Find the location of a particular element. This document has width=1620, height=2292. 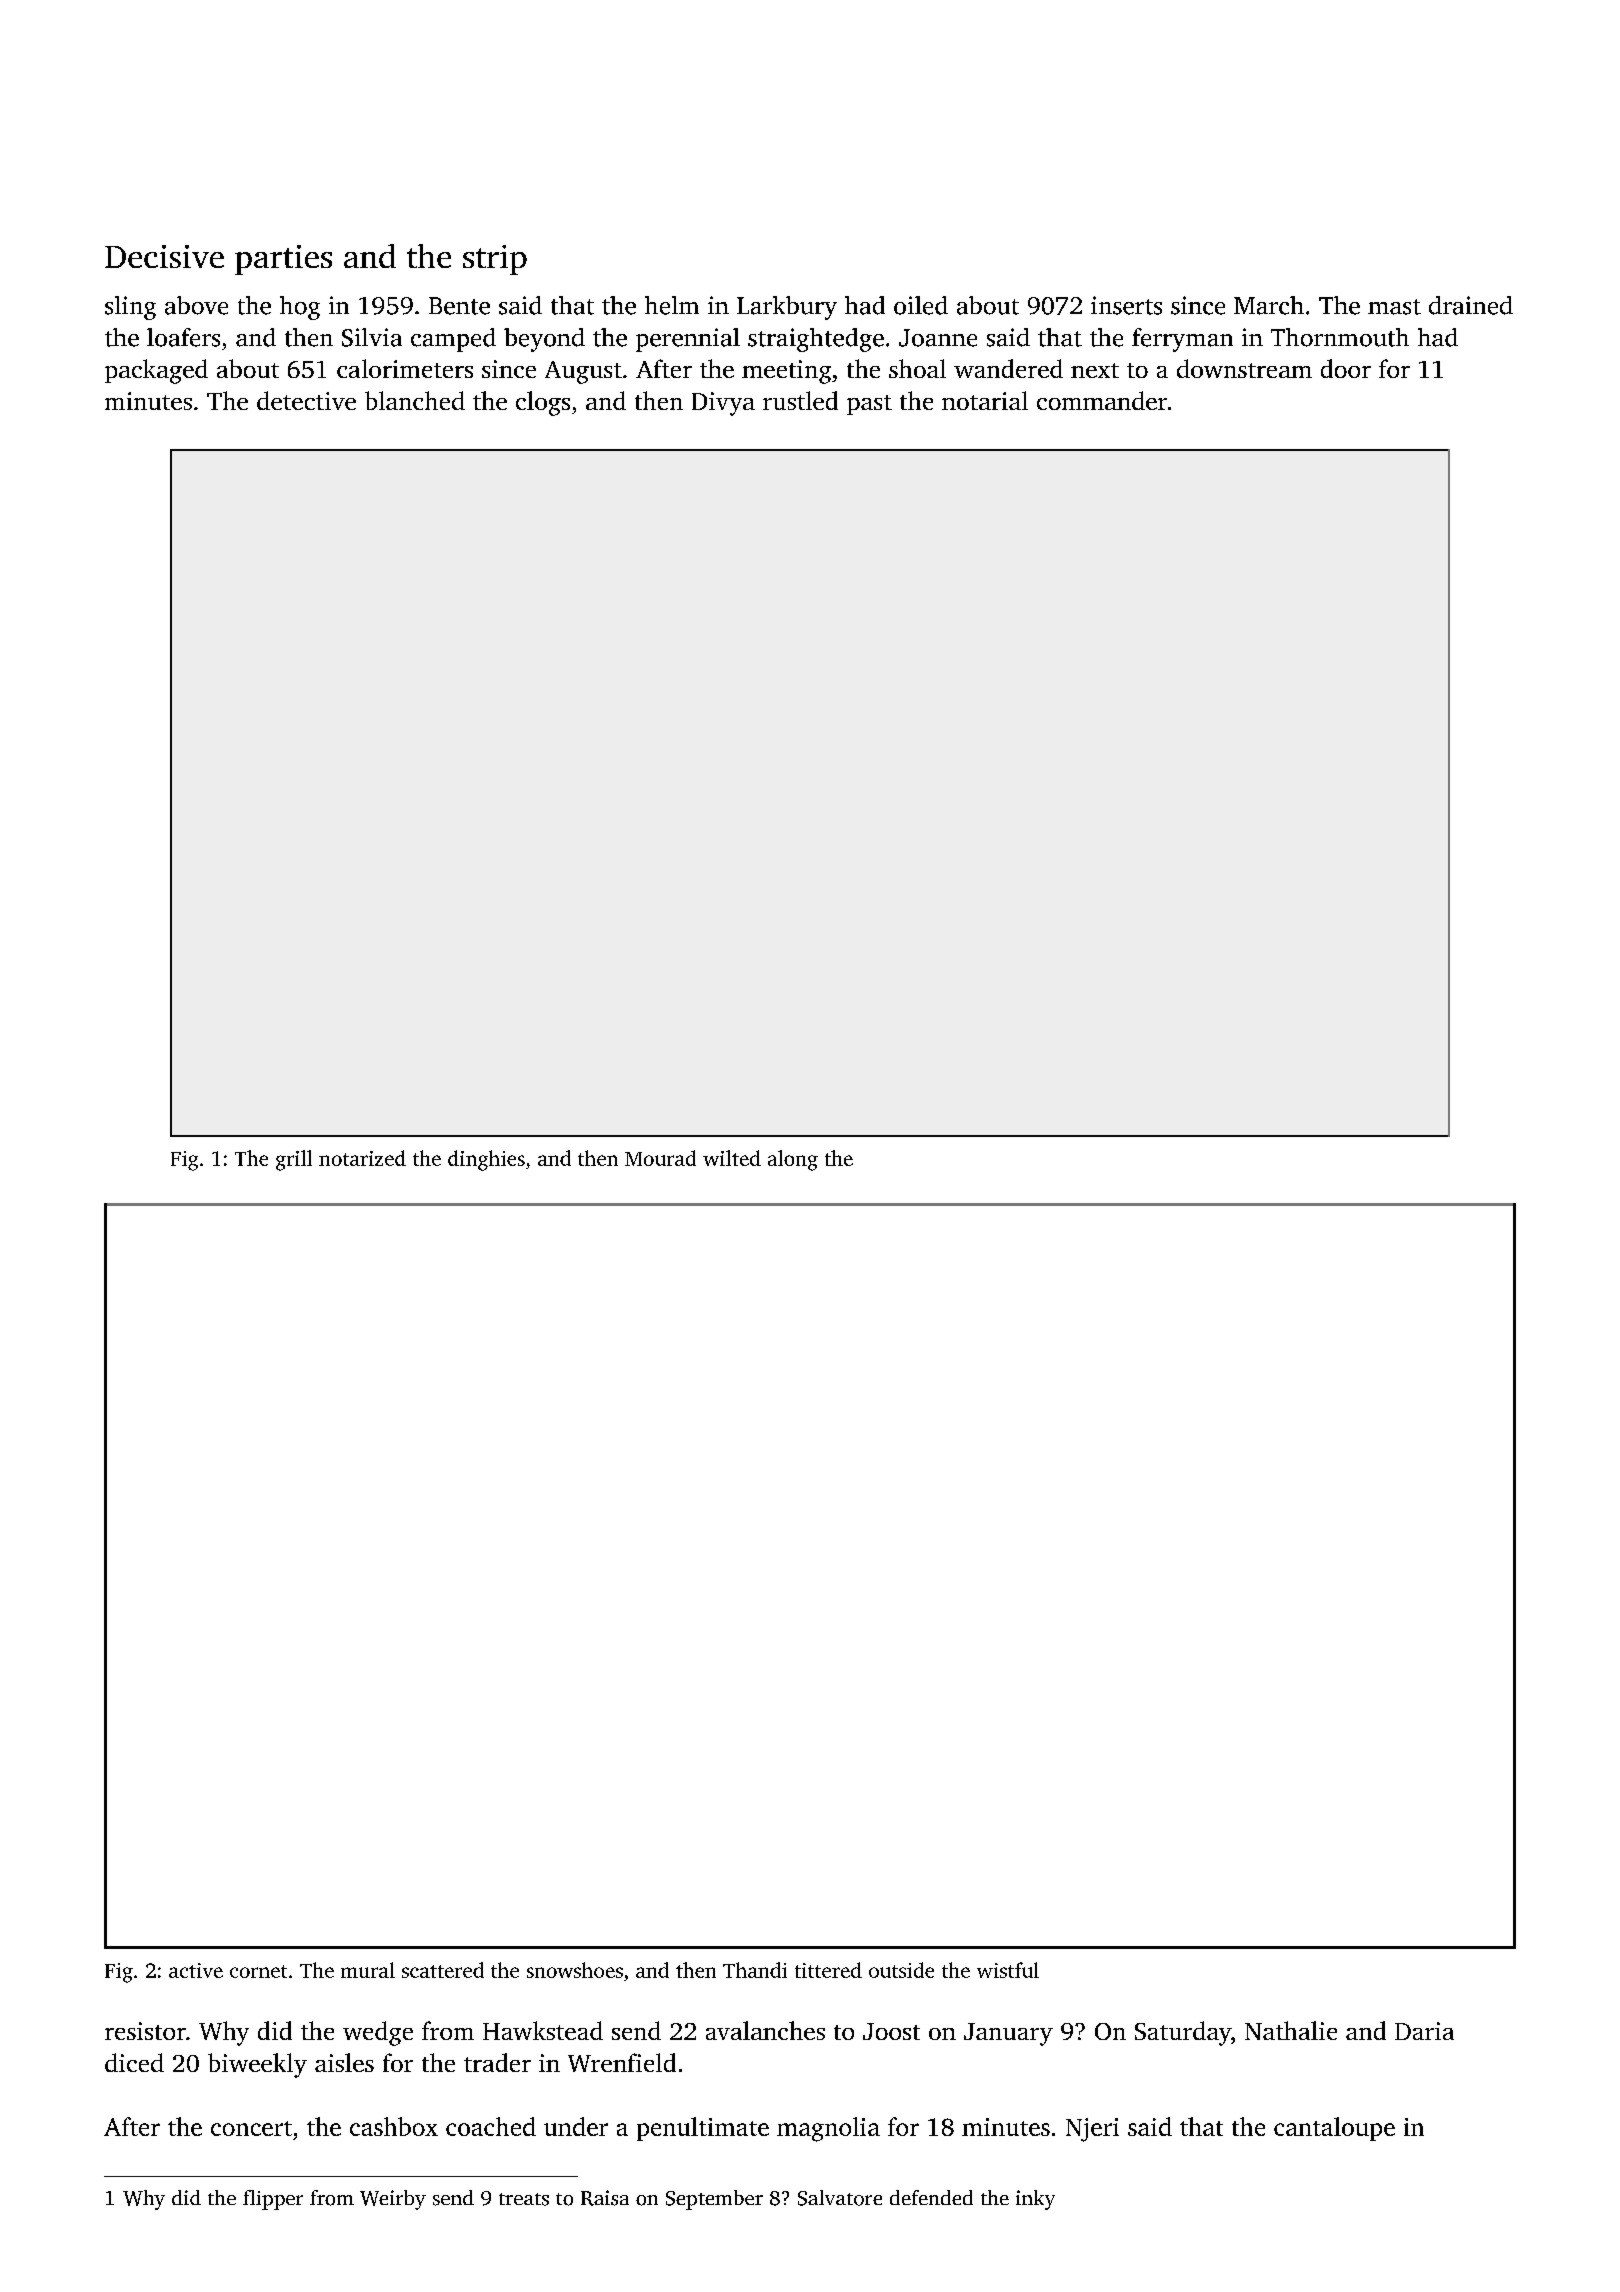

flipper is located at coordinates (273, 2200).
